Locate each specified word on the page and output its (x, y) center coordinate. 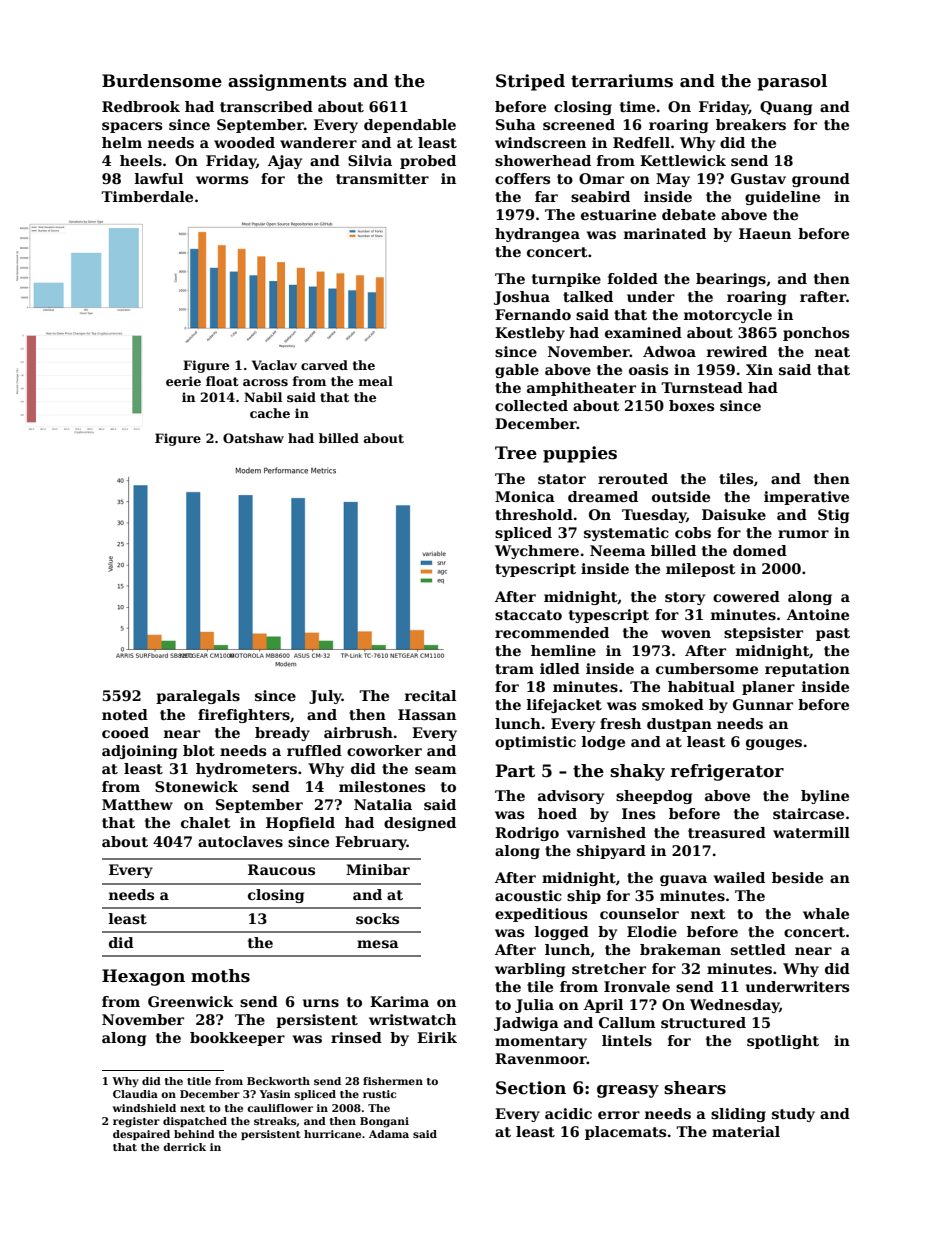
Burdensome (162, 81)
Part (515, 771)
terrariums (622, 81)
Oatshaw (253, 438)
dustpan (679, 725)
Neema (618, 550)
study (793, 1115)
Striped (530, 82)
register (136, 1122)
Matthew (137, 804)
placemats (625, 1133)
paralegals (198, 697)
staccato (528, 615)
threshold (534, 514)
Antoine (818, 614)
